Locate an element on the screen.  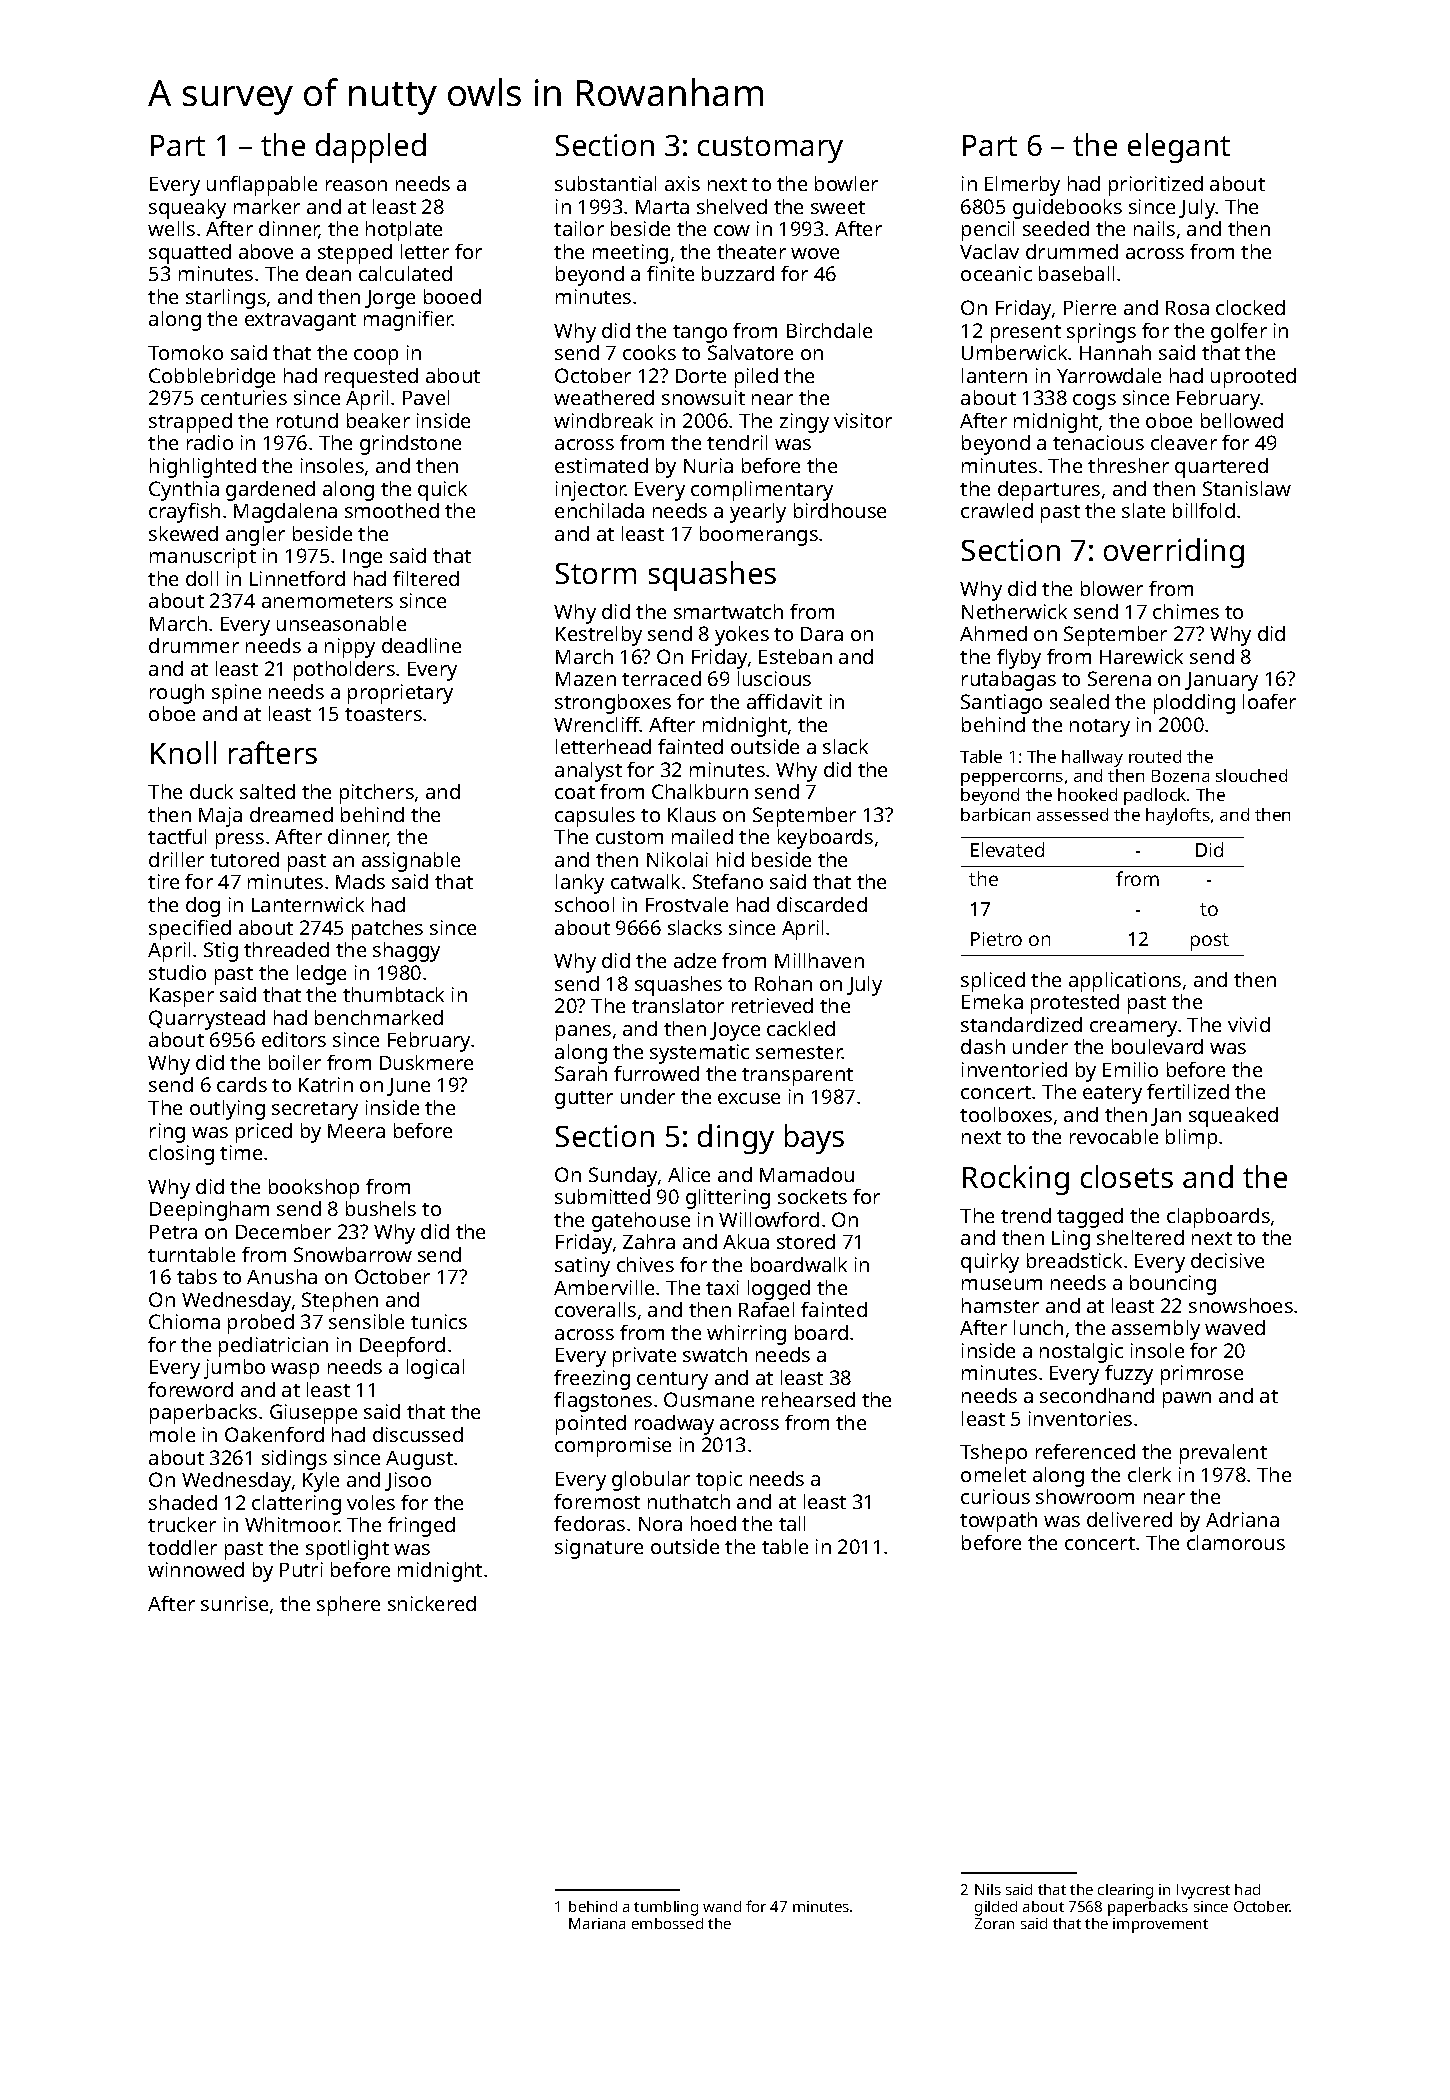
swatch is located at coordinates (715, 1354).
